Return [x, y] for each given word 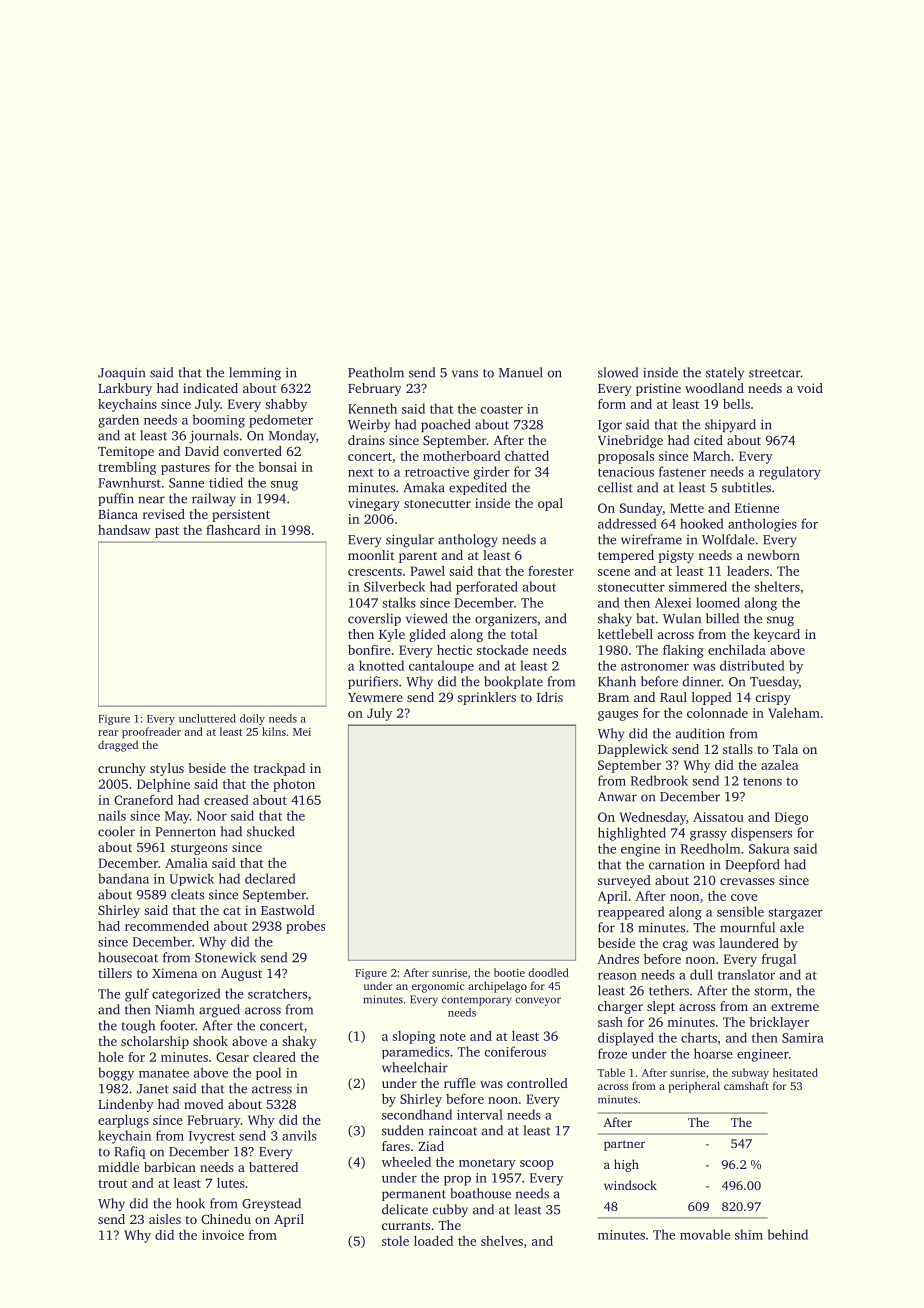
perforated [487, 588]
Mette [687, 508]
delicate [405, 1209]
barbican [170, 1167]
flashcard [233, 530]
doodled [548, 972]
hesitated [795, 1072]
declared [270, 878]
